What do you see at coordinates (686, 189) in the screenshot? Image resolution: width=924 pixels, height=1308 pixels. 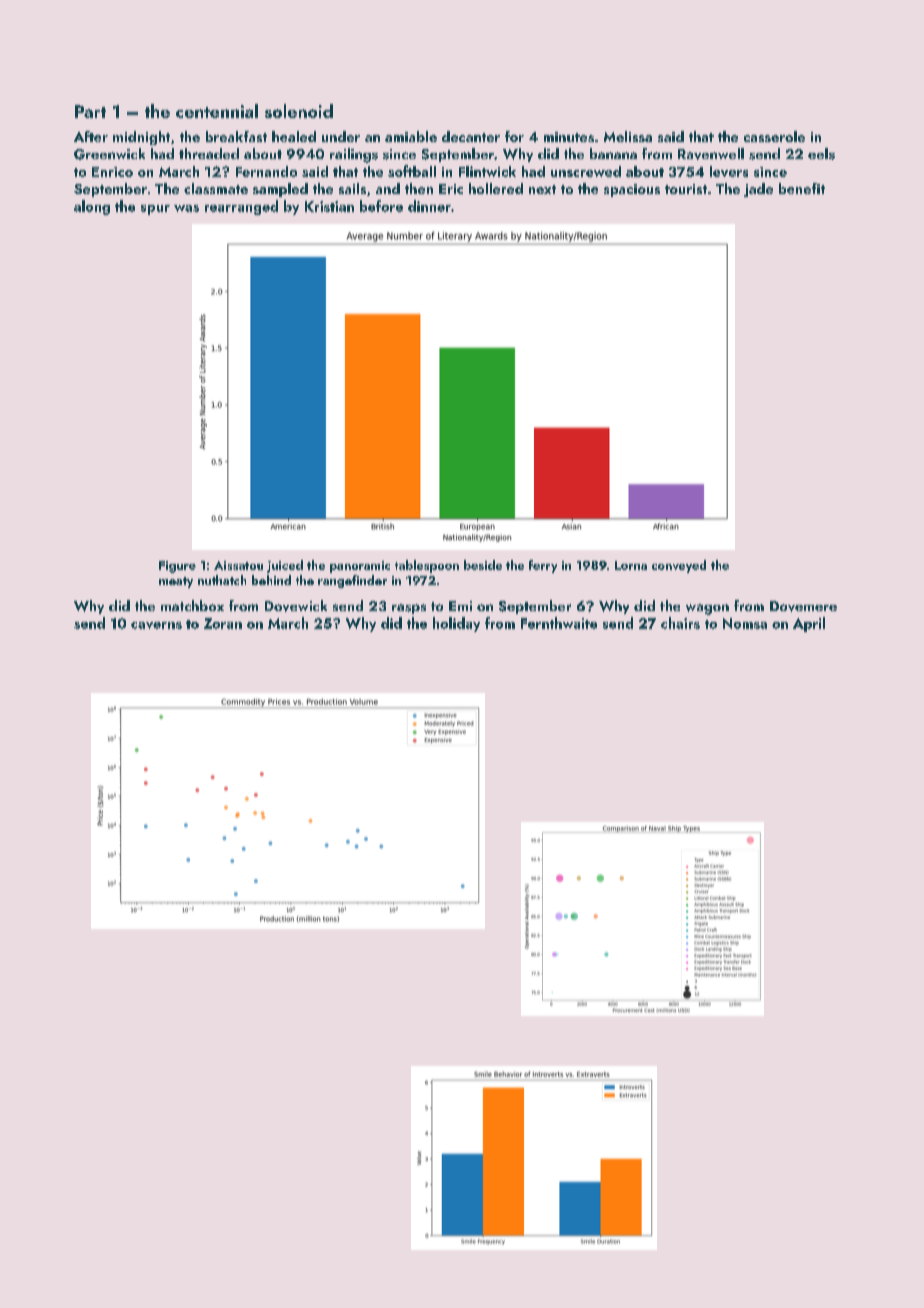 I see `tourist` at bounding box center [686, 189].
